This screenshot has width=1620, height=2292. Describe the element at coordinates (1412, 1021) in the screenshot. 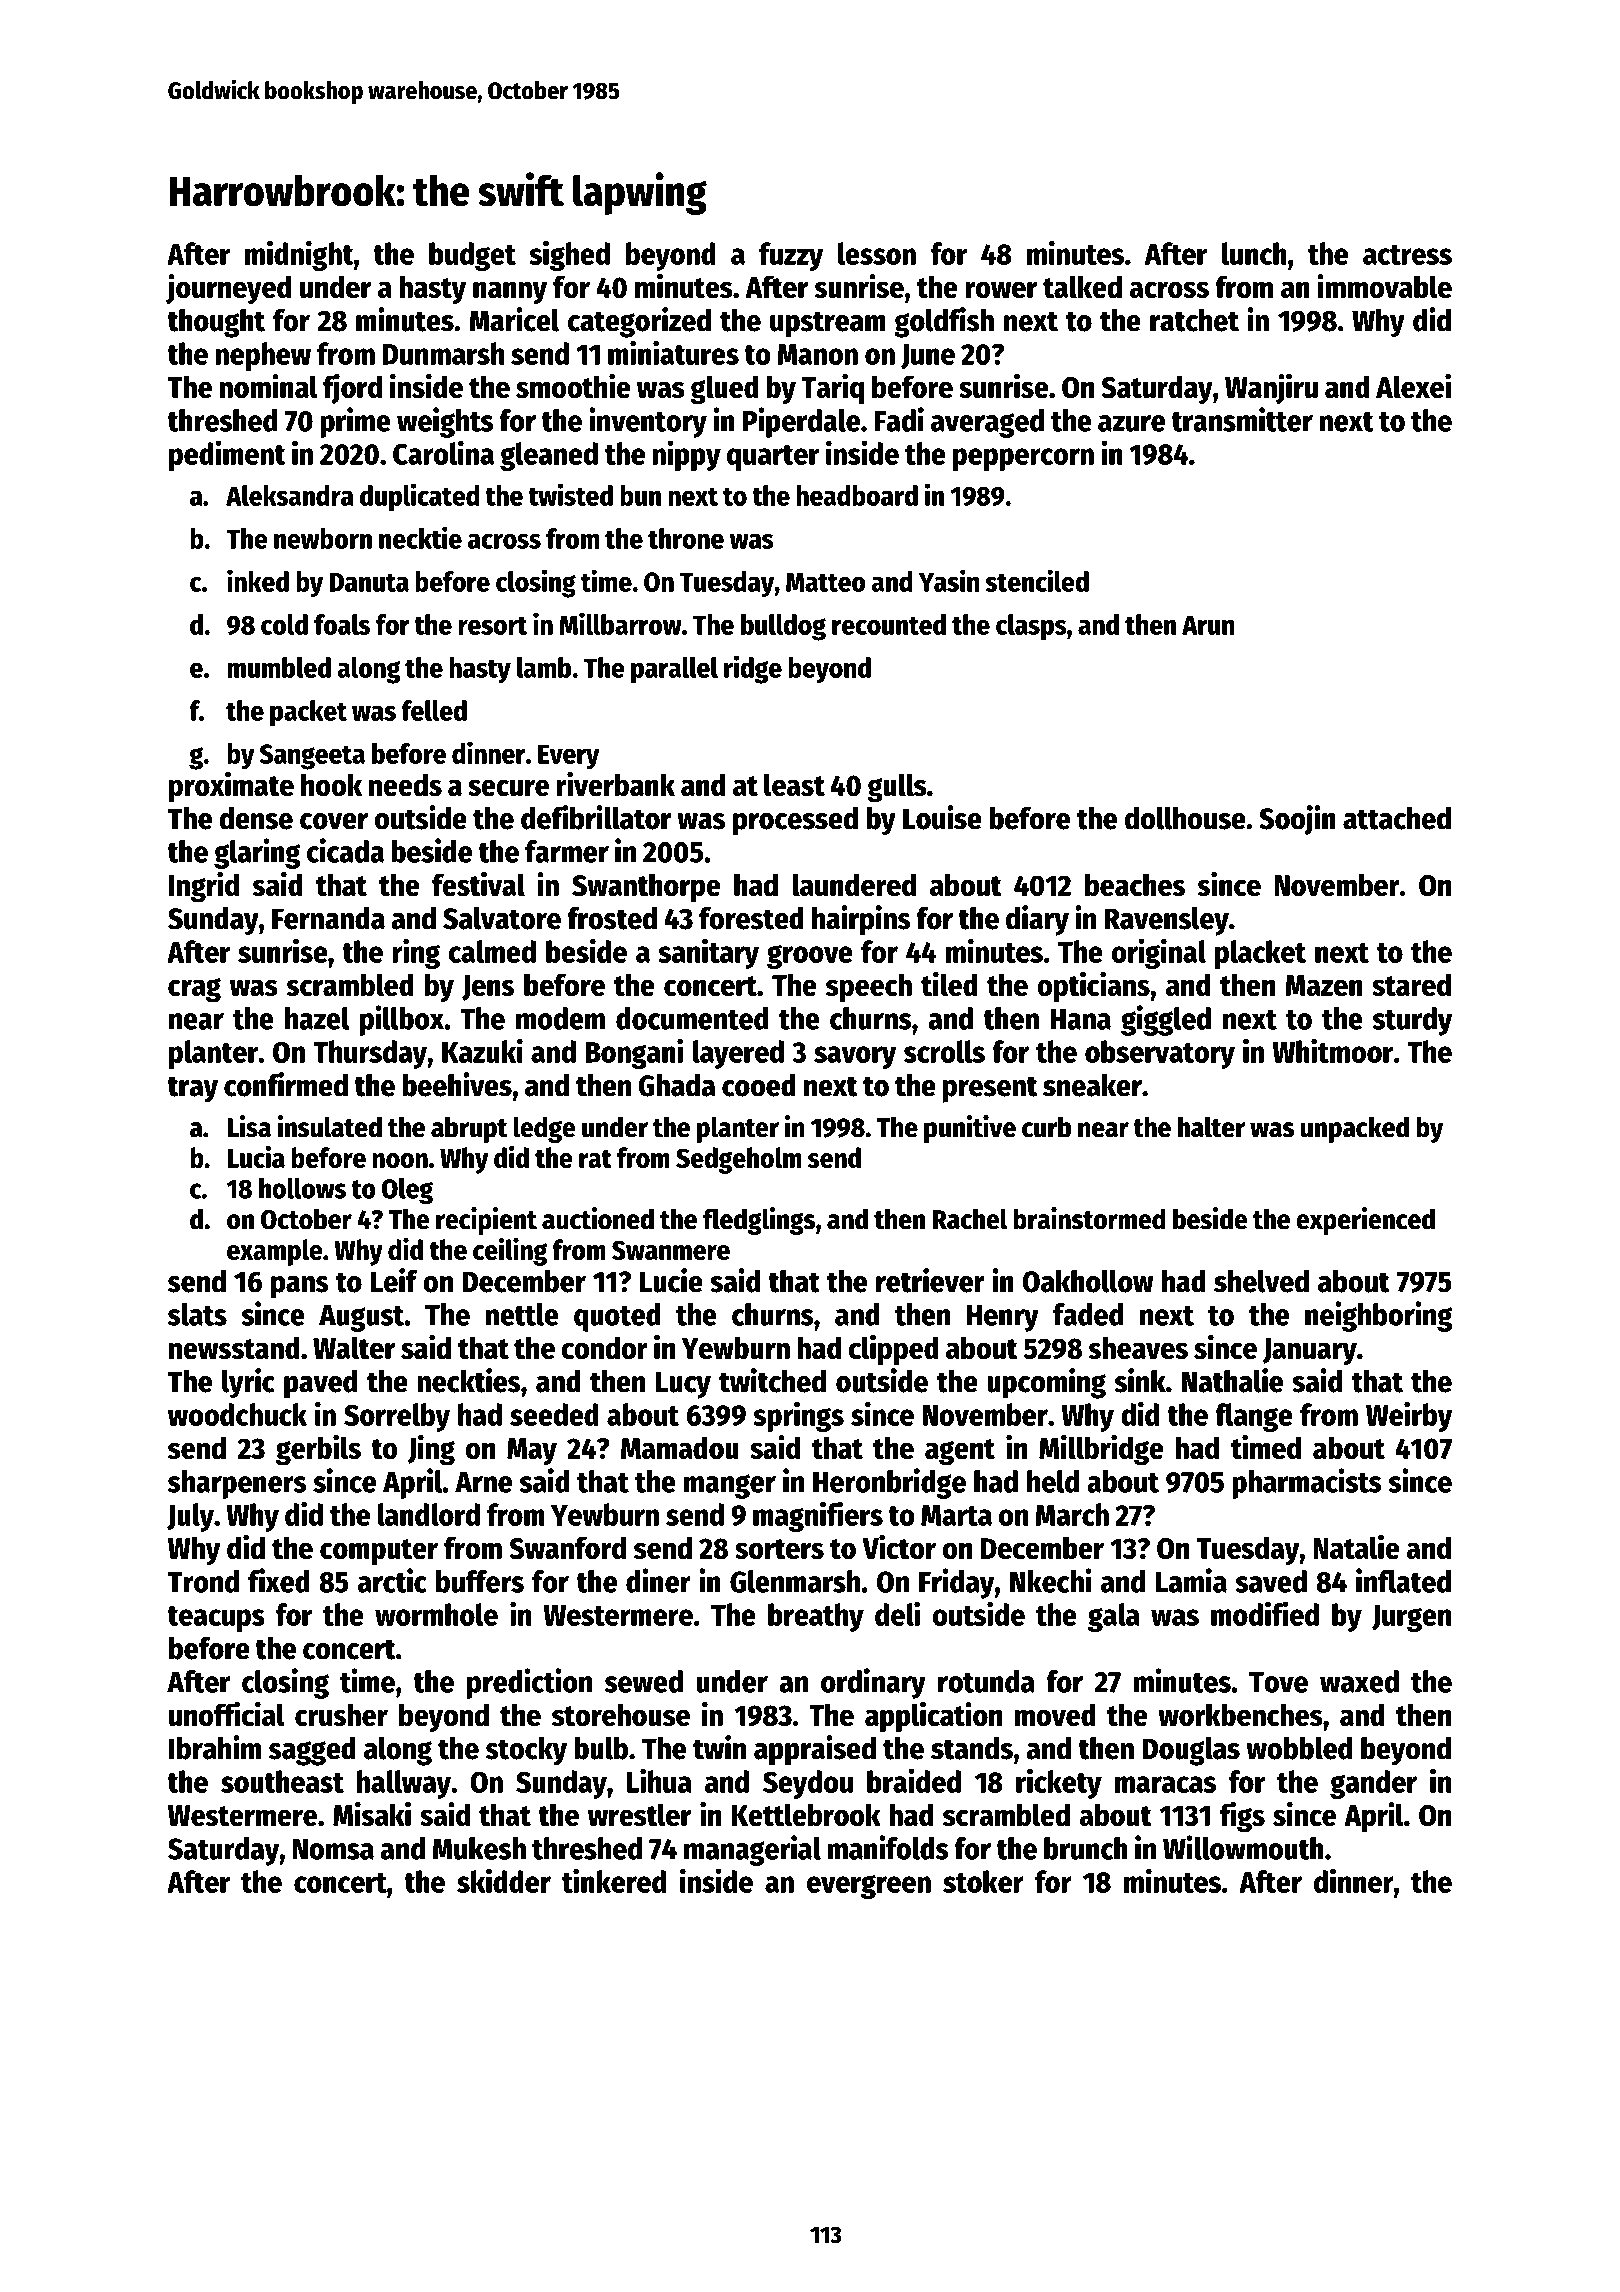

I see `sturdy` at that location.
